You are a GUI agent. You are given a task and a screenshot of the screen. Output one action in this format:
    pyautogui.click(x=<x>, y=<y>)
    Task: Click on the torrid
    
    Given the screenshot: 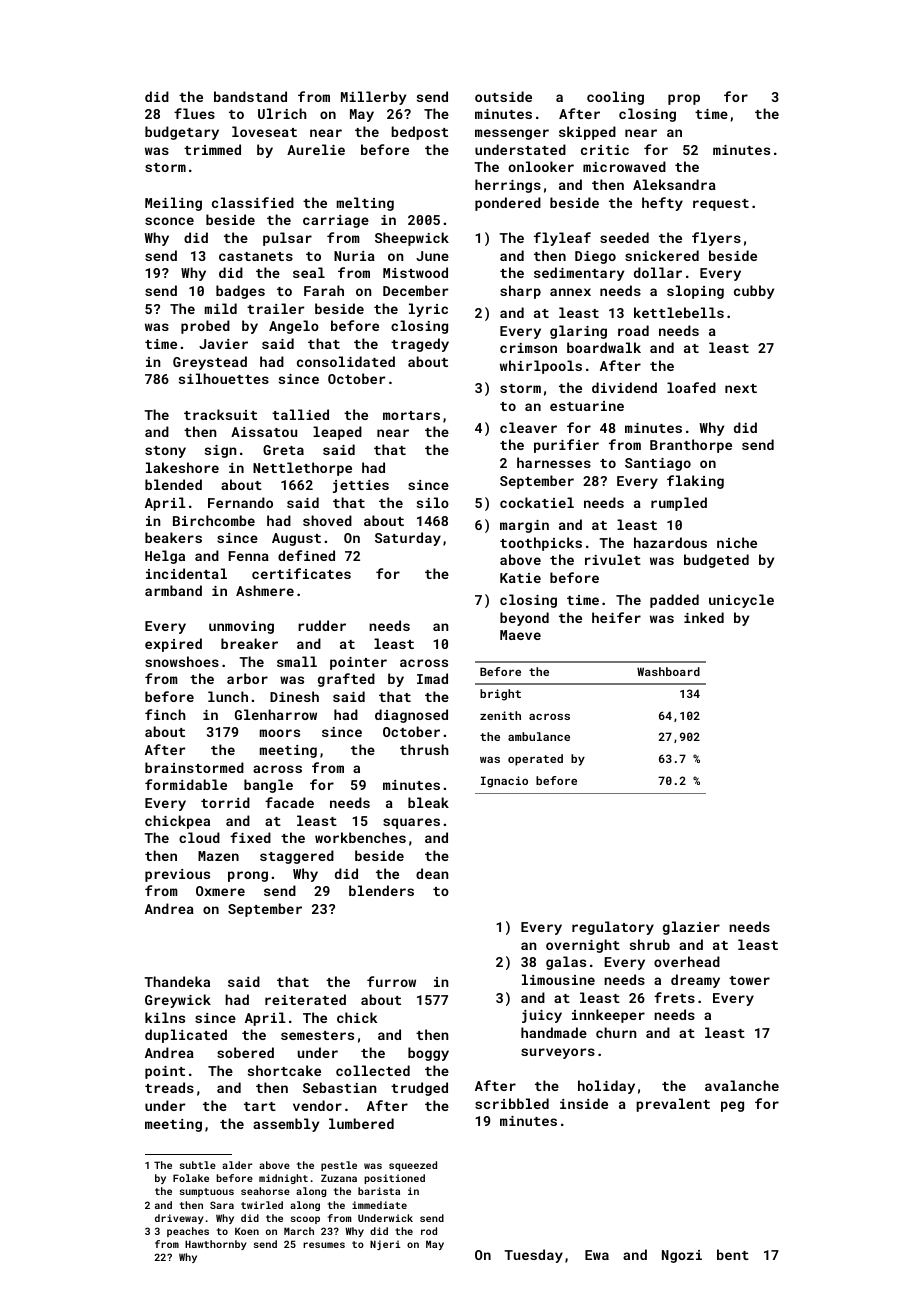 What is the action you would take?
    pyautogui.click(x=225, y=802)
